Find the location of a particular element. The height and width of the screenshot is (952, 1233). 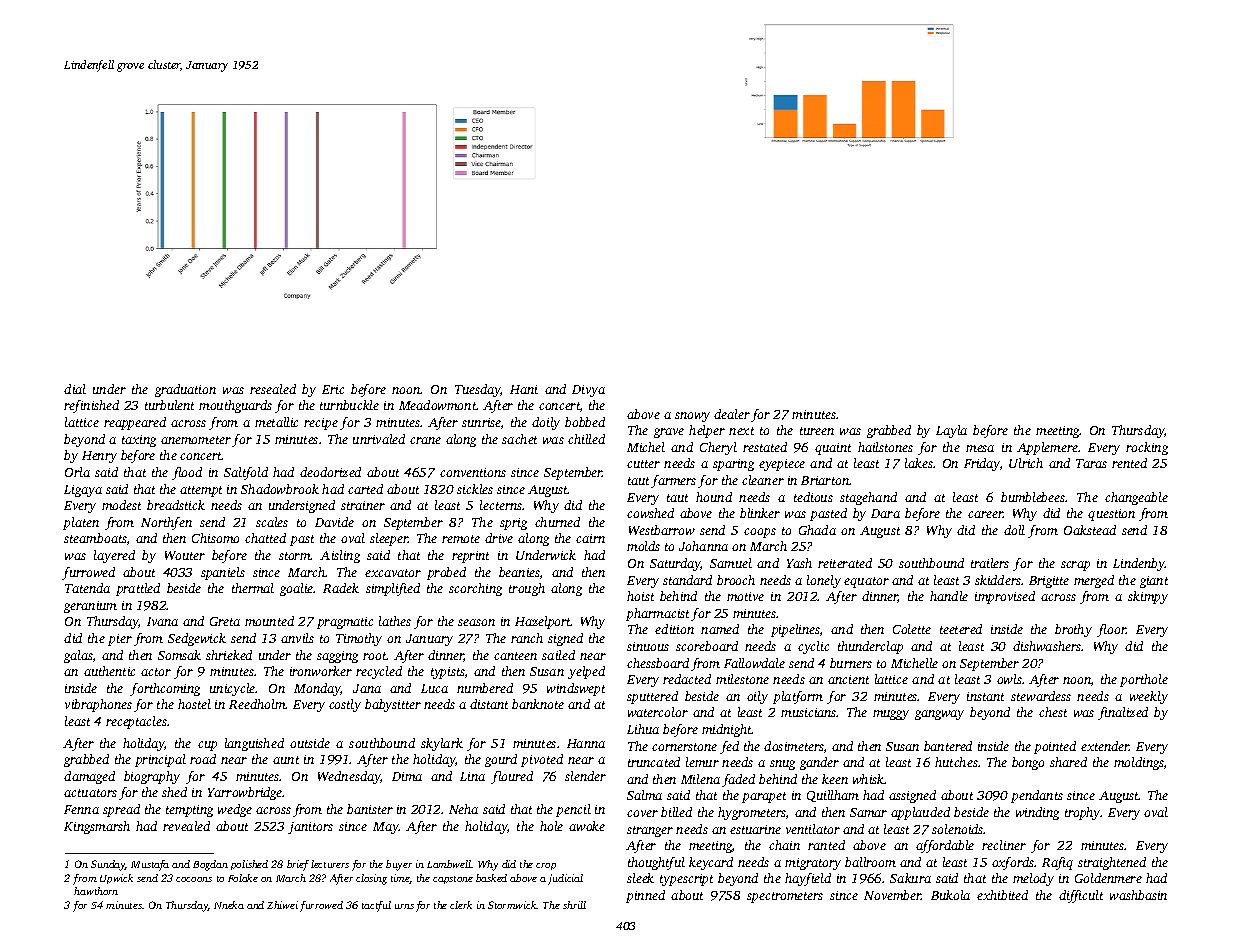

Divya is located at coordinates (588, 391).
